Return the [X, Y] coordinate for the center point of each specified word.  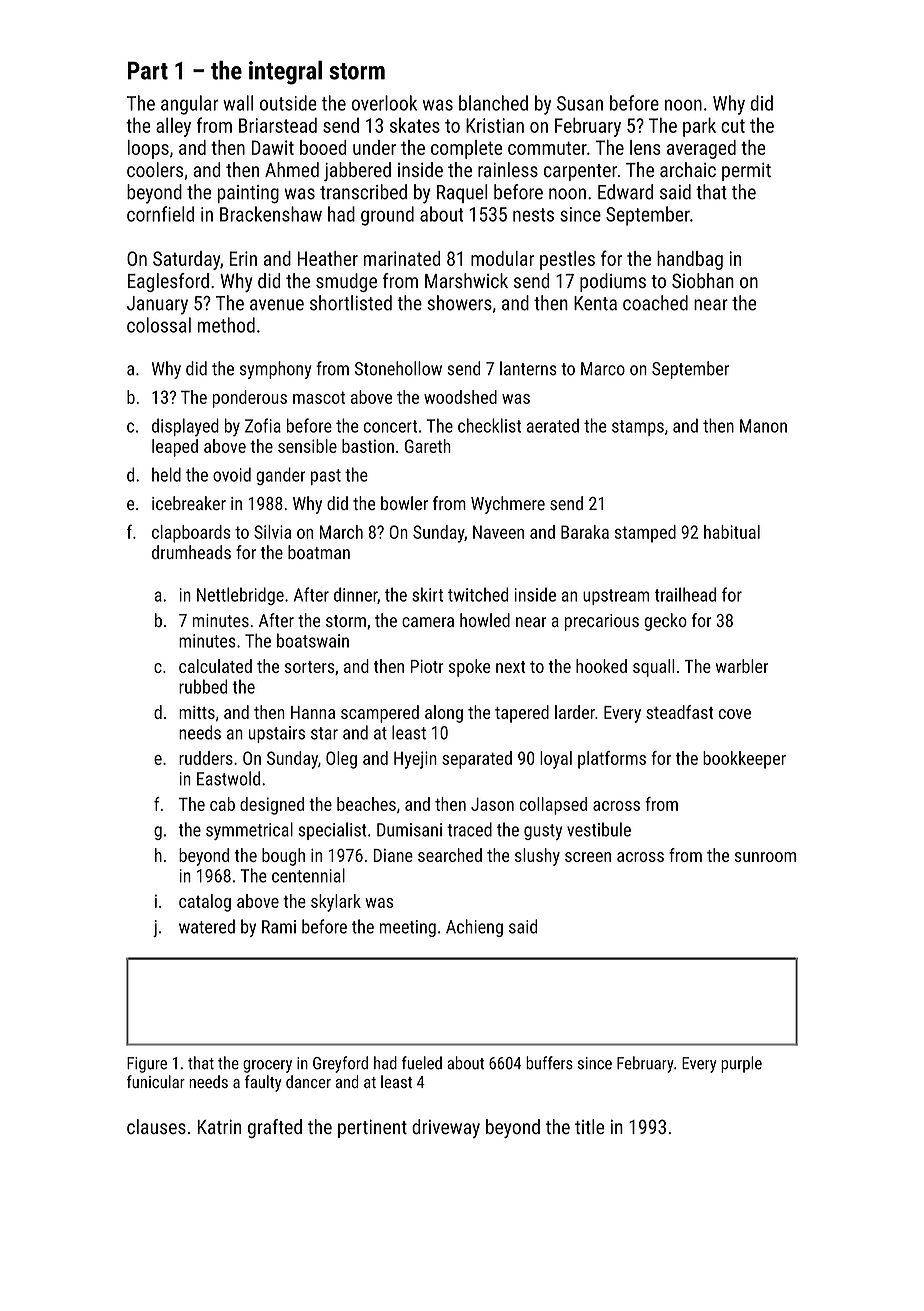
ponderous [250, 399]
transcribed [363, 192]
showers [459, 303]
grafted [275, 1128]
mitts [197, 712]
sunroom [765, 857]
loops [148, 149]
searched [450, 855]
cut [733, 126]
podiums [613, 282]
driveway [446, 1128]
